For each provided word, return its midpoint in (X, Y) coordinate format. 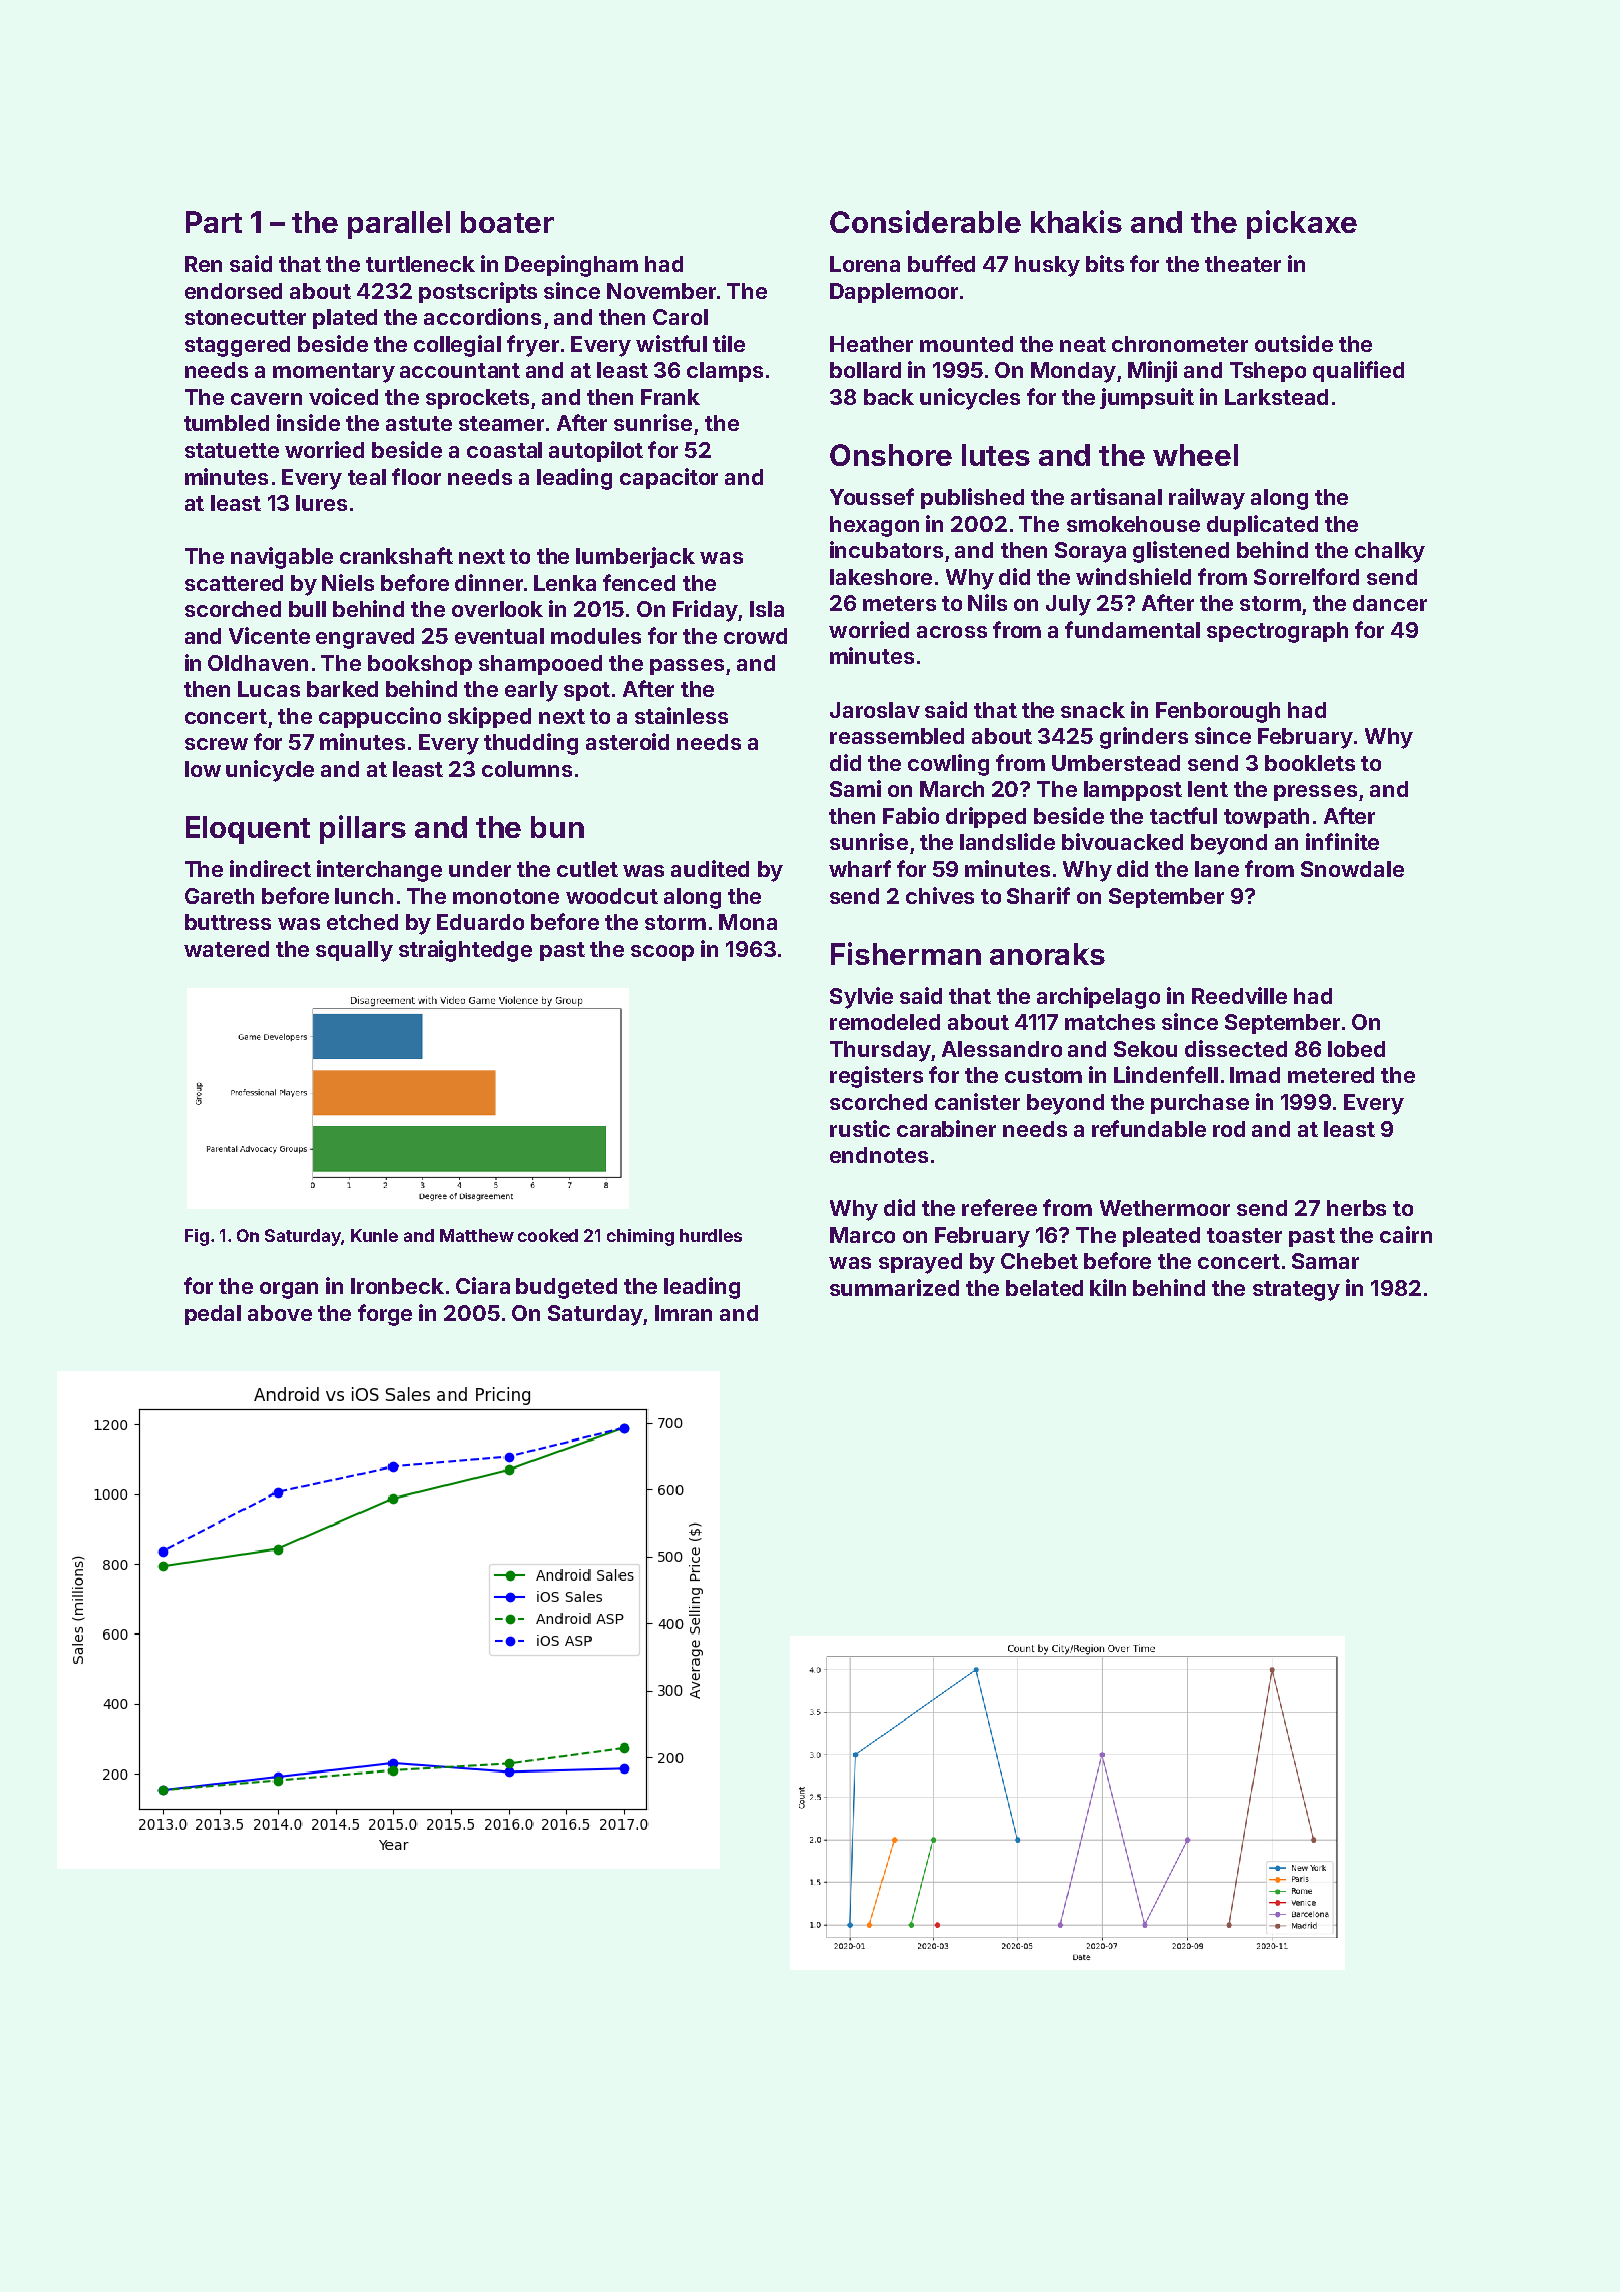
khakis (1076, 221)
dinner (489, 582)
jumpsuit (1147, 398)
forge (385, 1315)
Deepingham (571, 266)
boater (507, 222)
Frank (670, 397)
